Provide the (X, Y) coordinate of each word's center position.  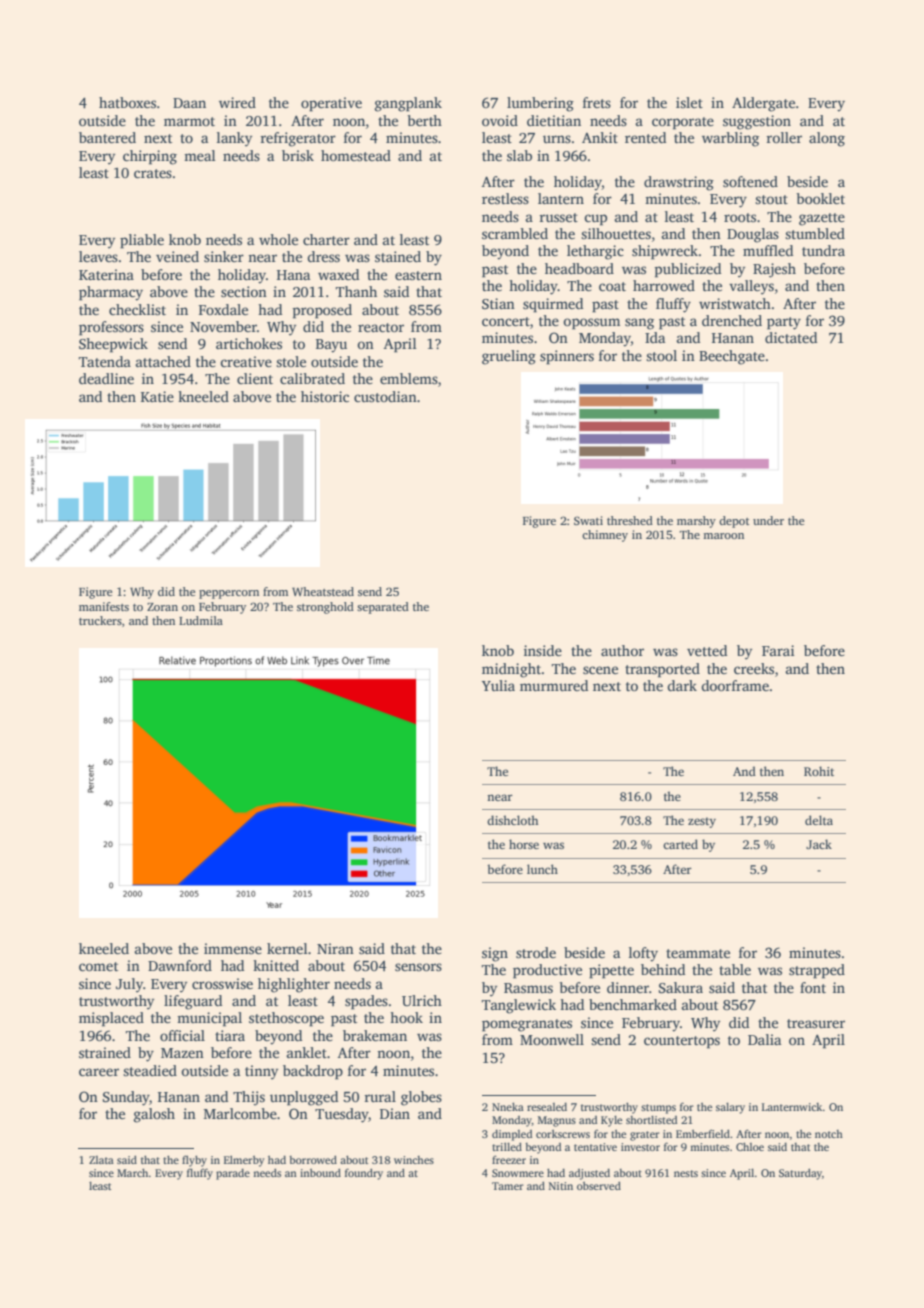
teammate (698, 953)
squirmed (553, 305)
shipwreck (665, 252)
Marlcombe (240, 1113)
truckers (100, 620)
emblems (409, 378)
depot (734, 522)
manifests (104, 606)
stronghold (325, 608)
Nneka (508, 1106)
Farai (778, 650)
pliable (142, 241)
